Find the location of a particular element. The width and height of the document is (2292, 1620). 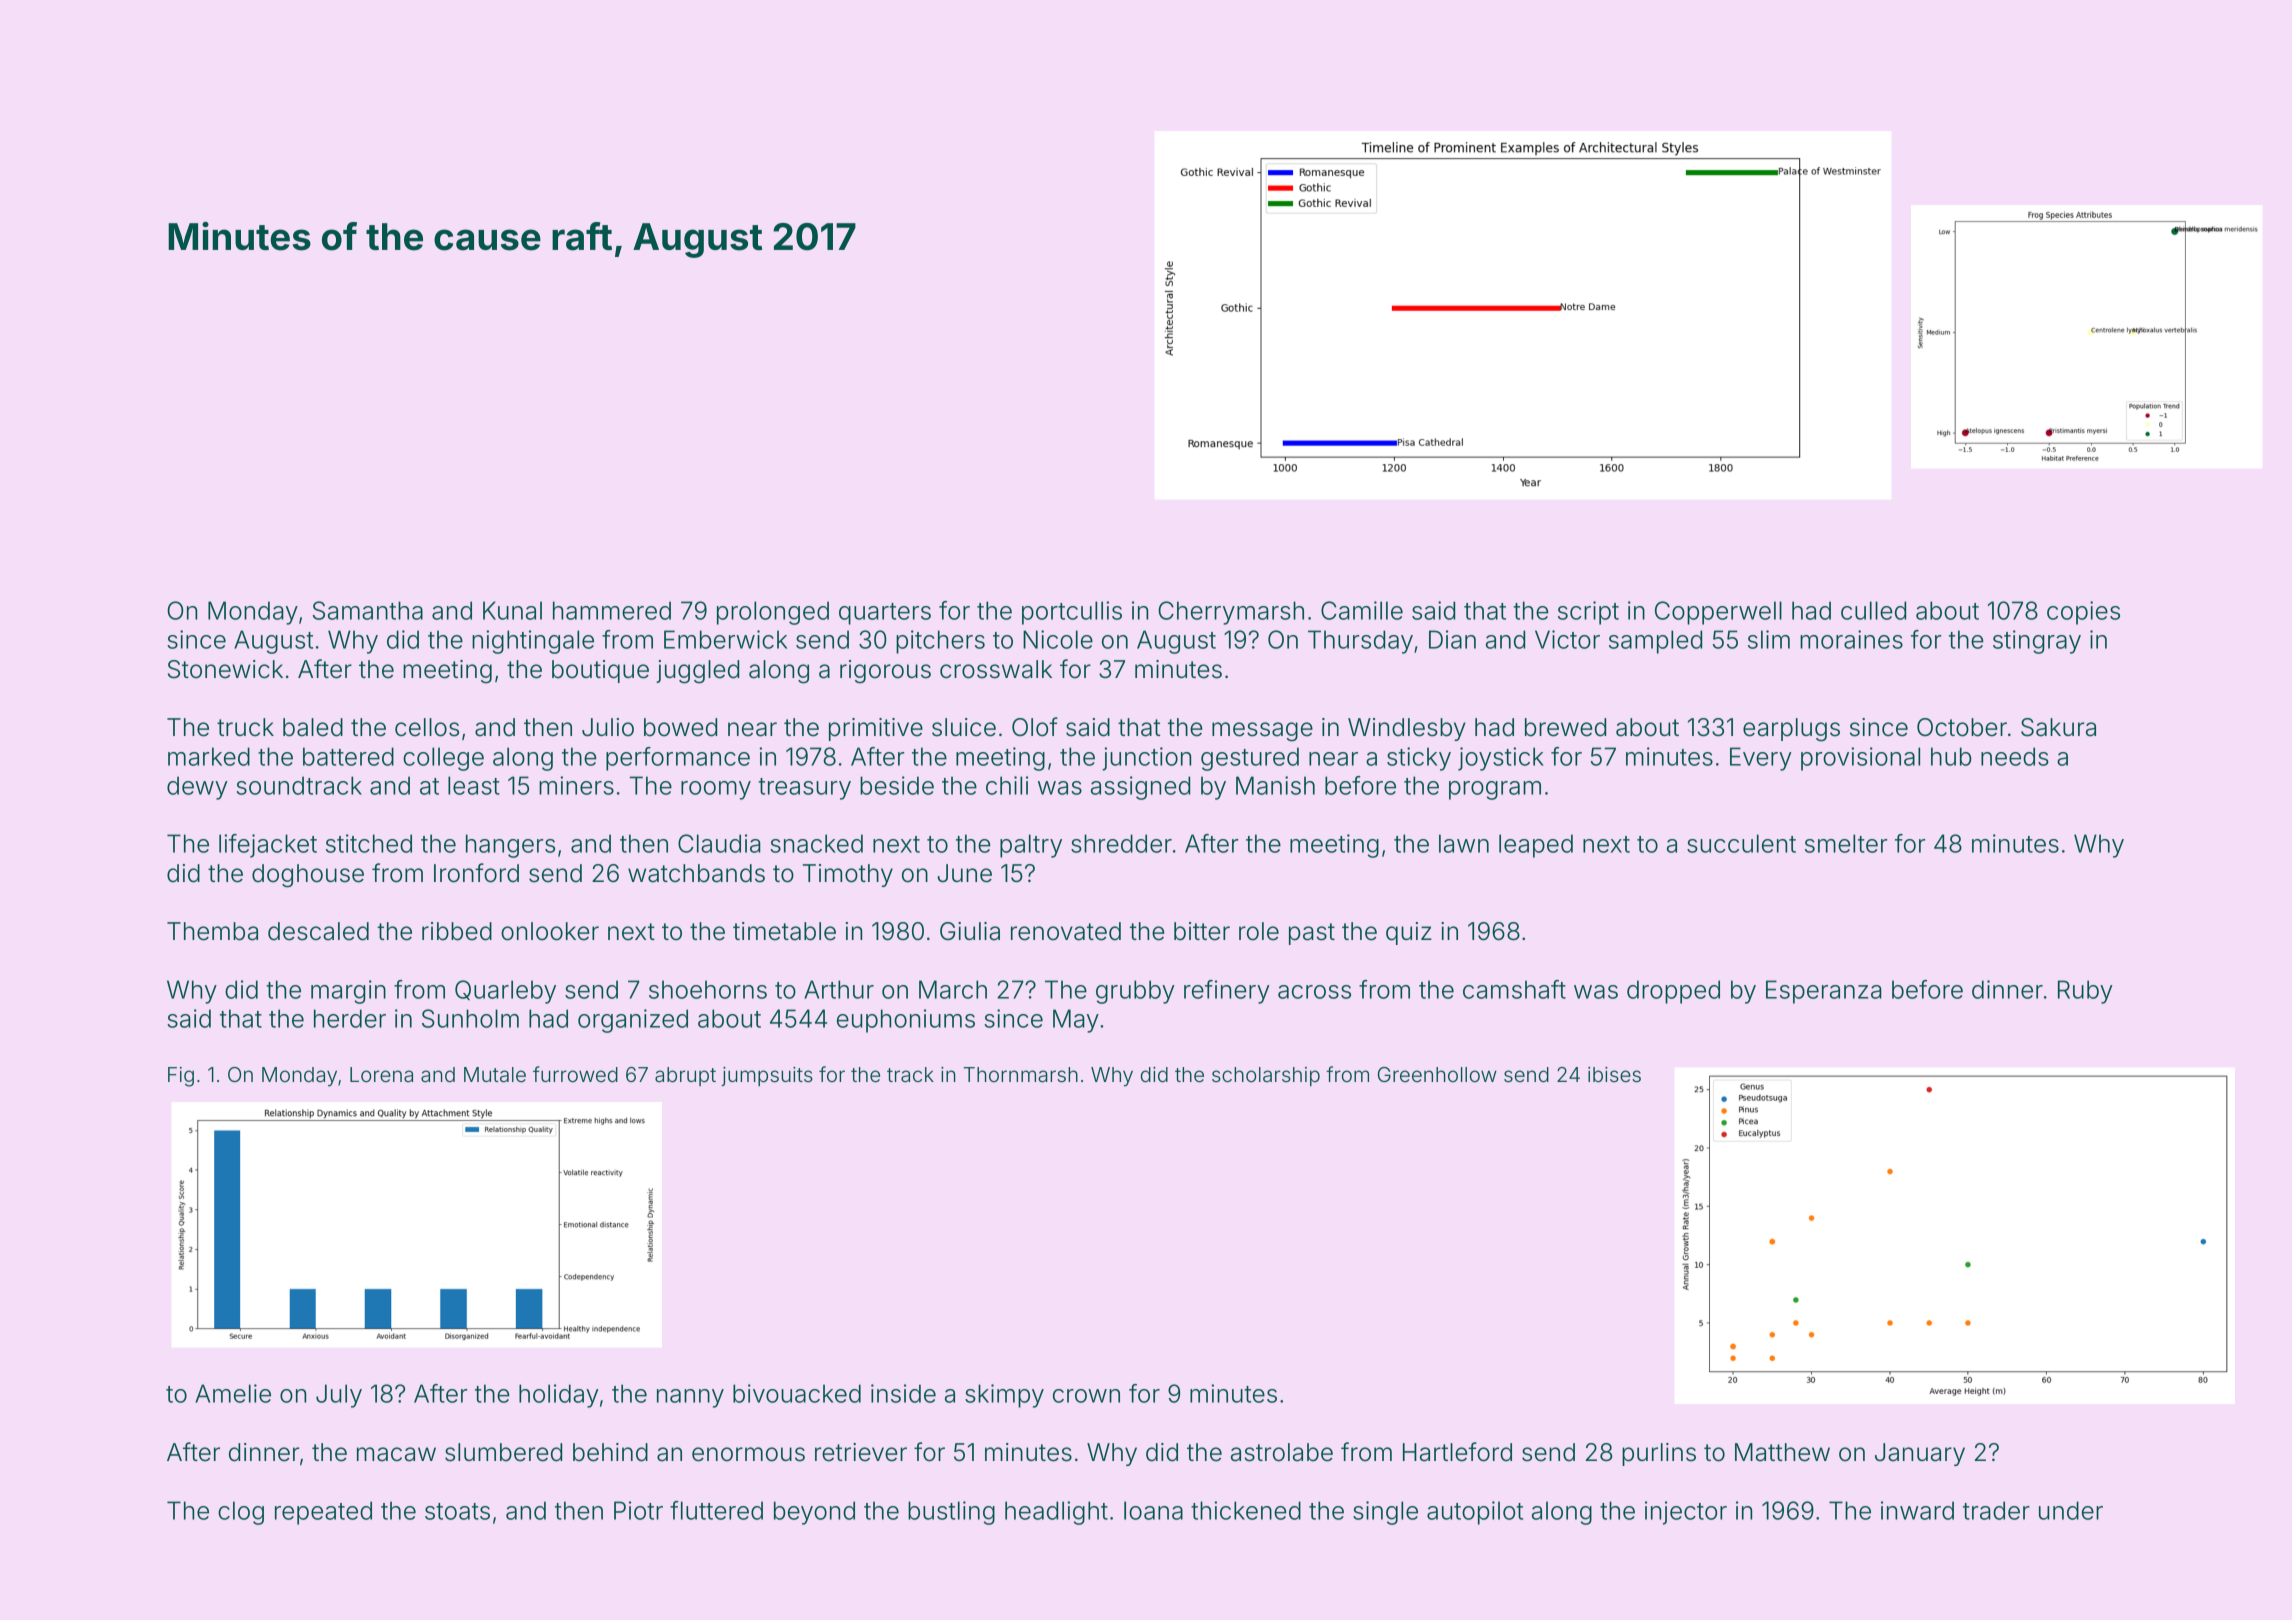

smelter is located at coordinates (1846, 843).
